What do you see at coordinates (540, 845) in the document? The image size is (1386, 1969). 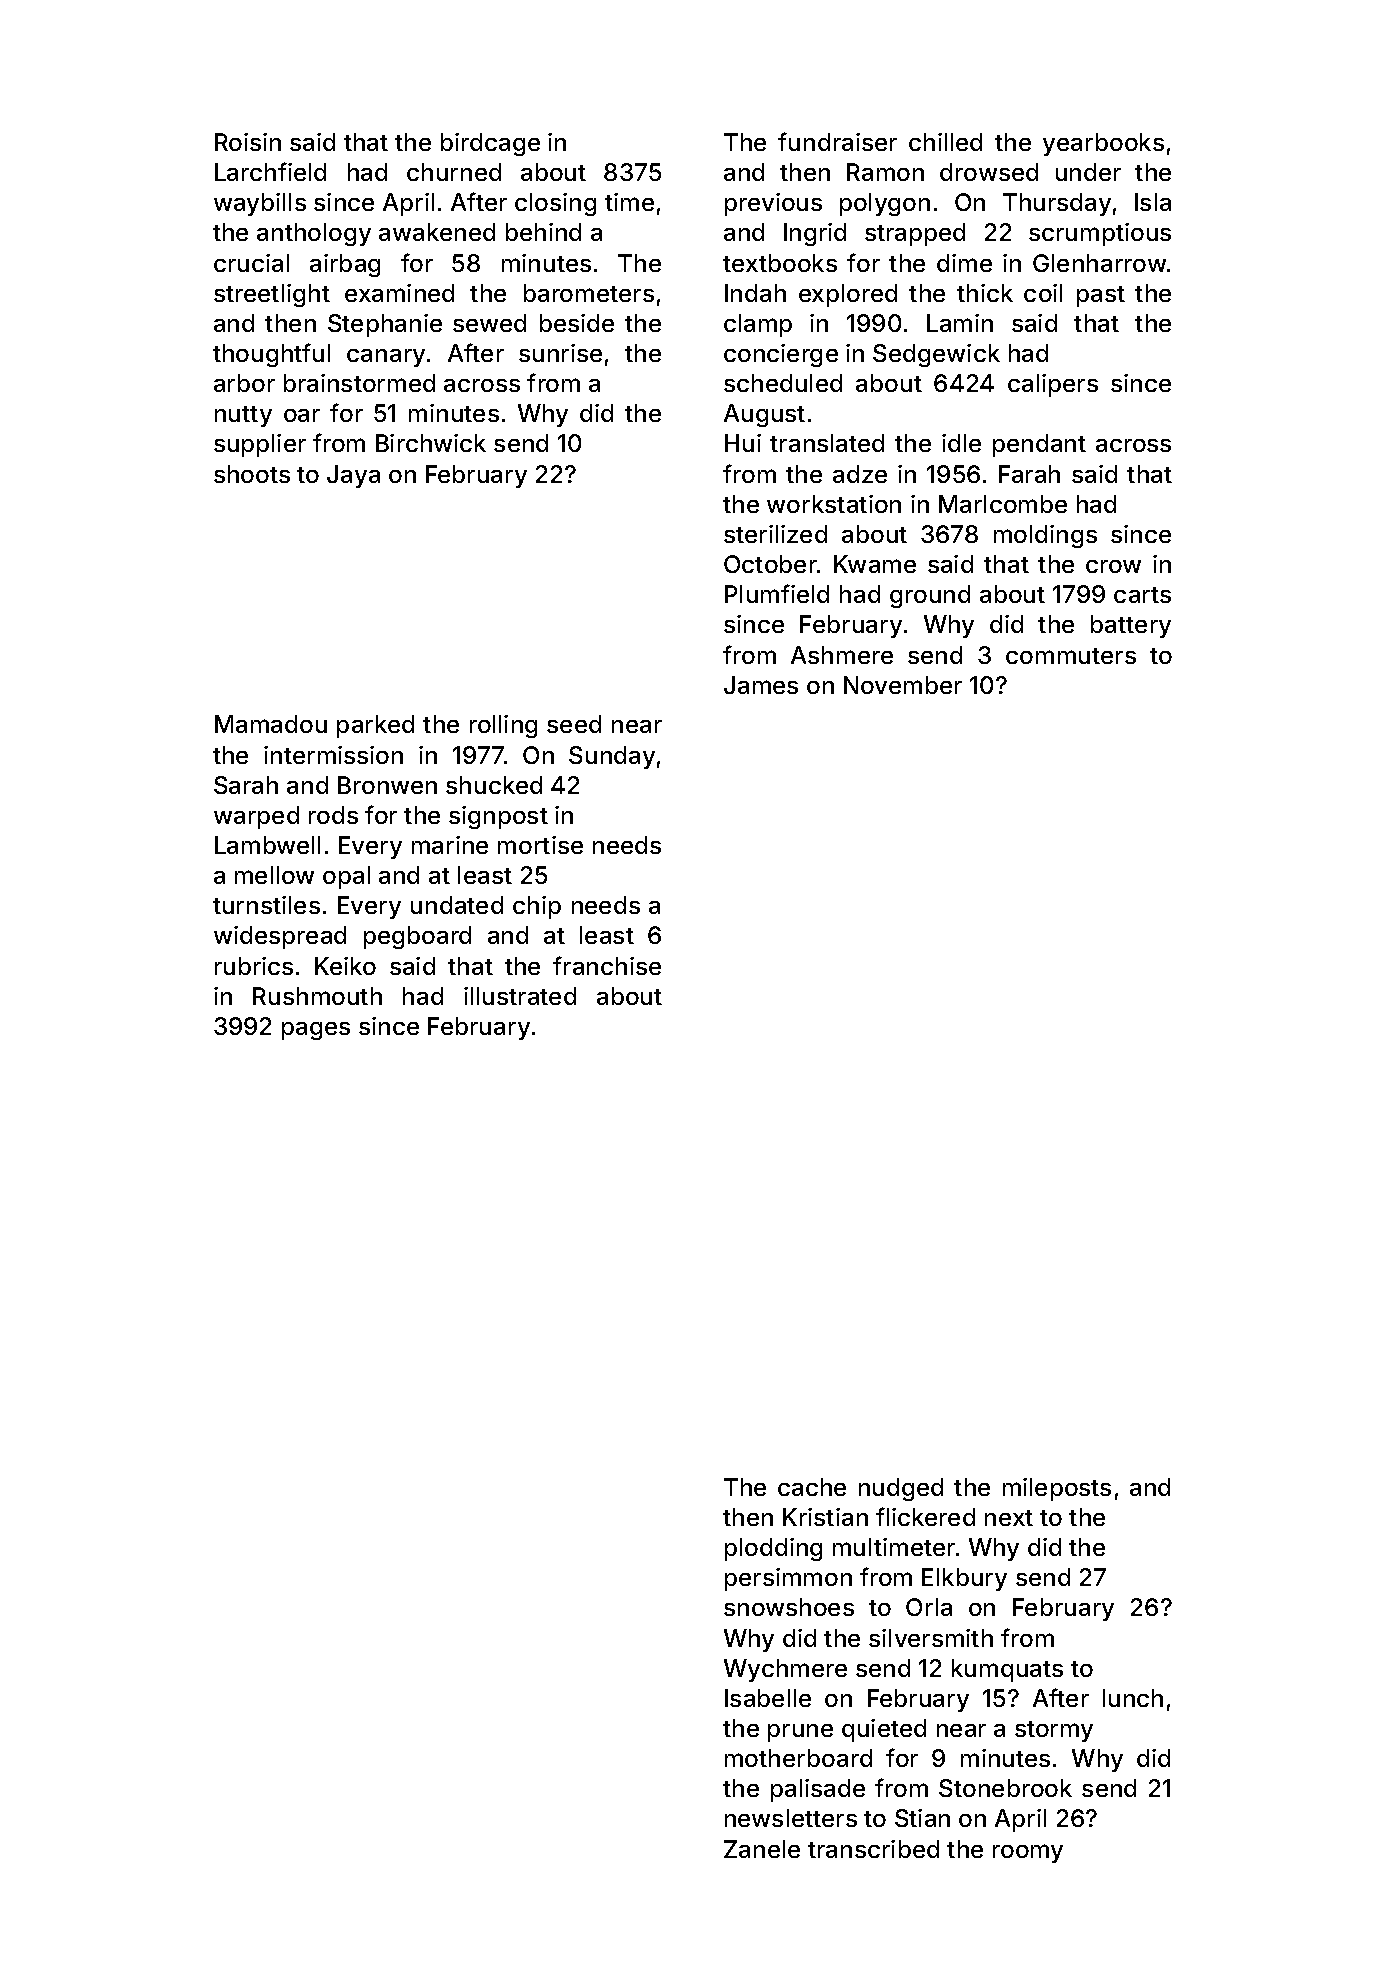 I see `mortise` at bounding box center [540, 845].
